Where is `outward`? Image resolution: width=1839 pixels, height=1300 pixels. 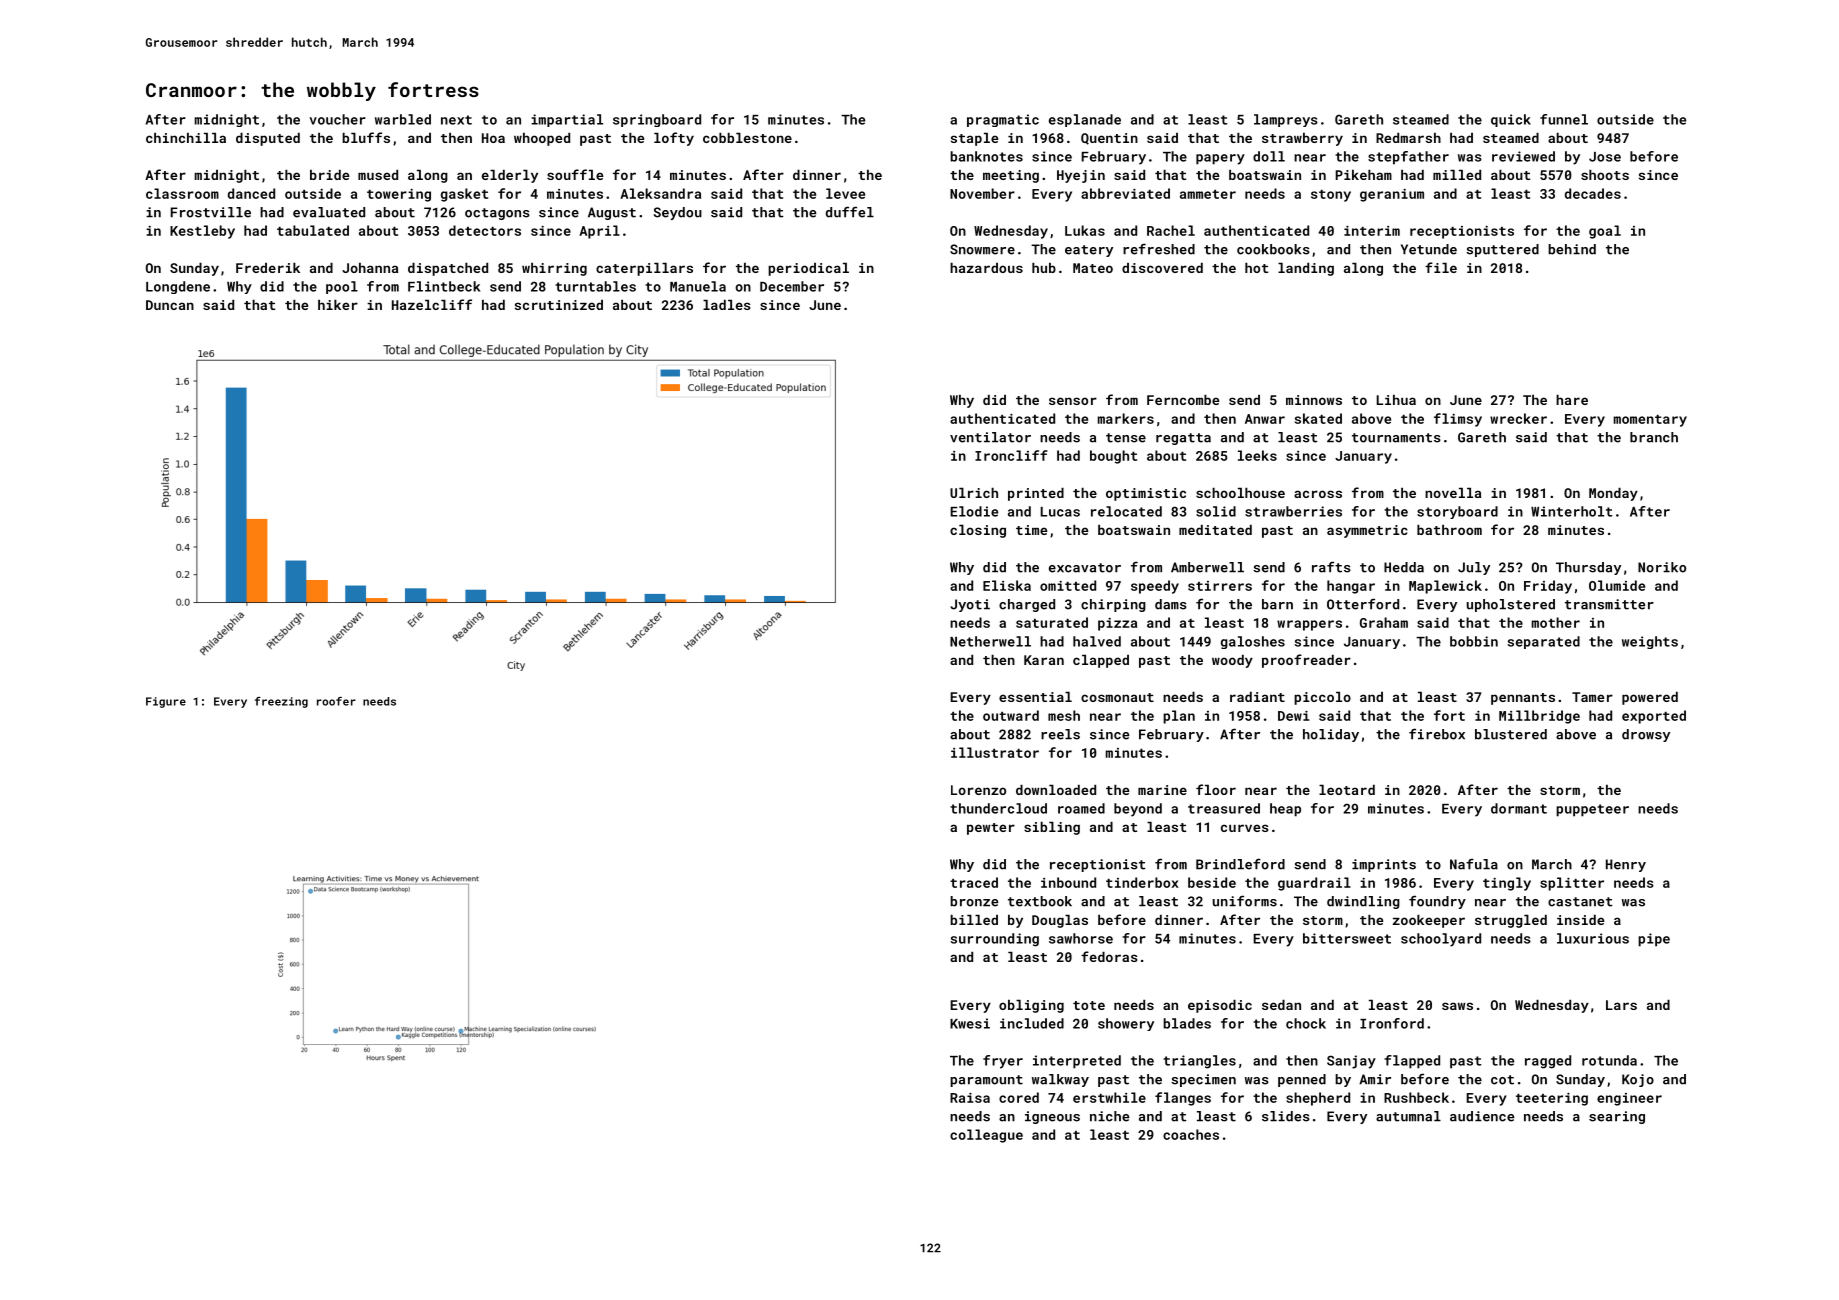
outward is located at coordinates (1011, 715).
